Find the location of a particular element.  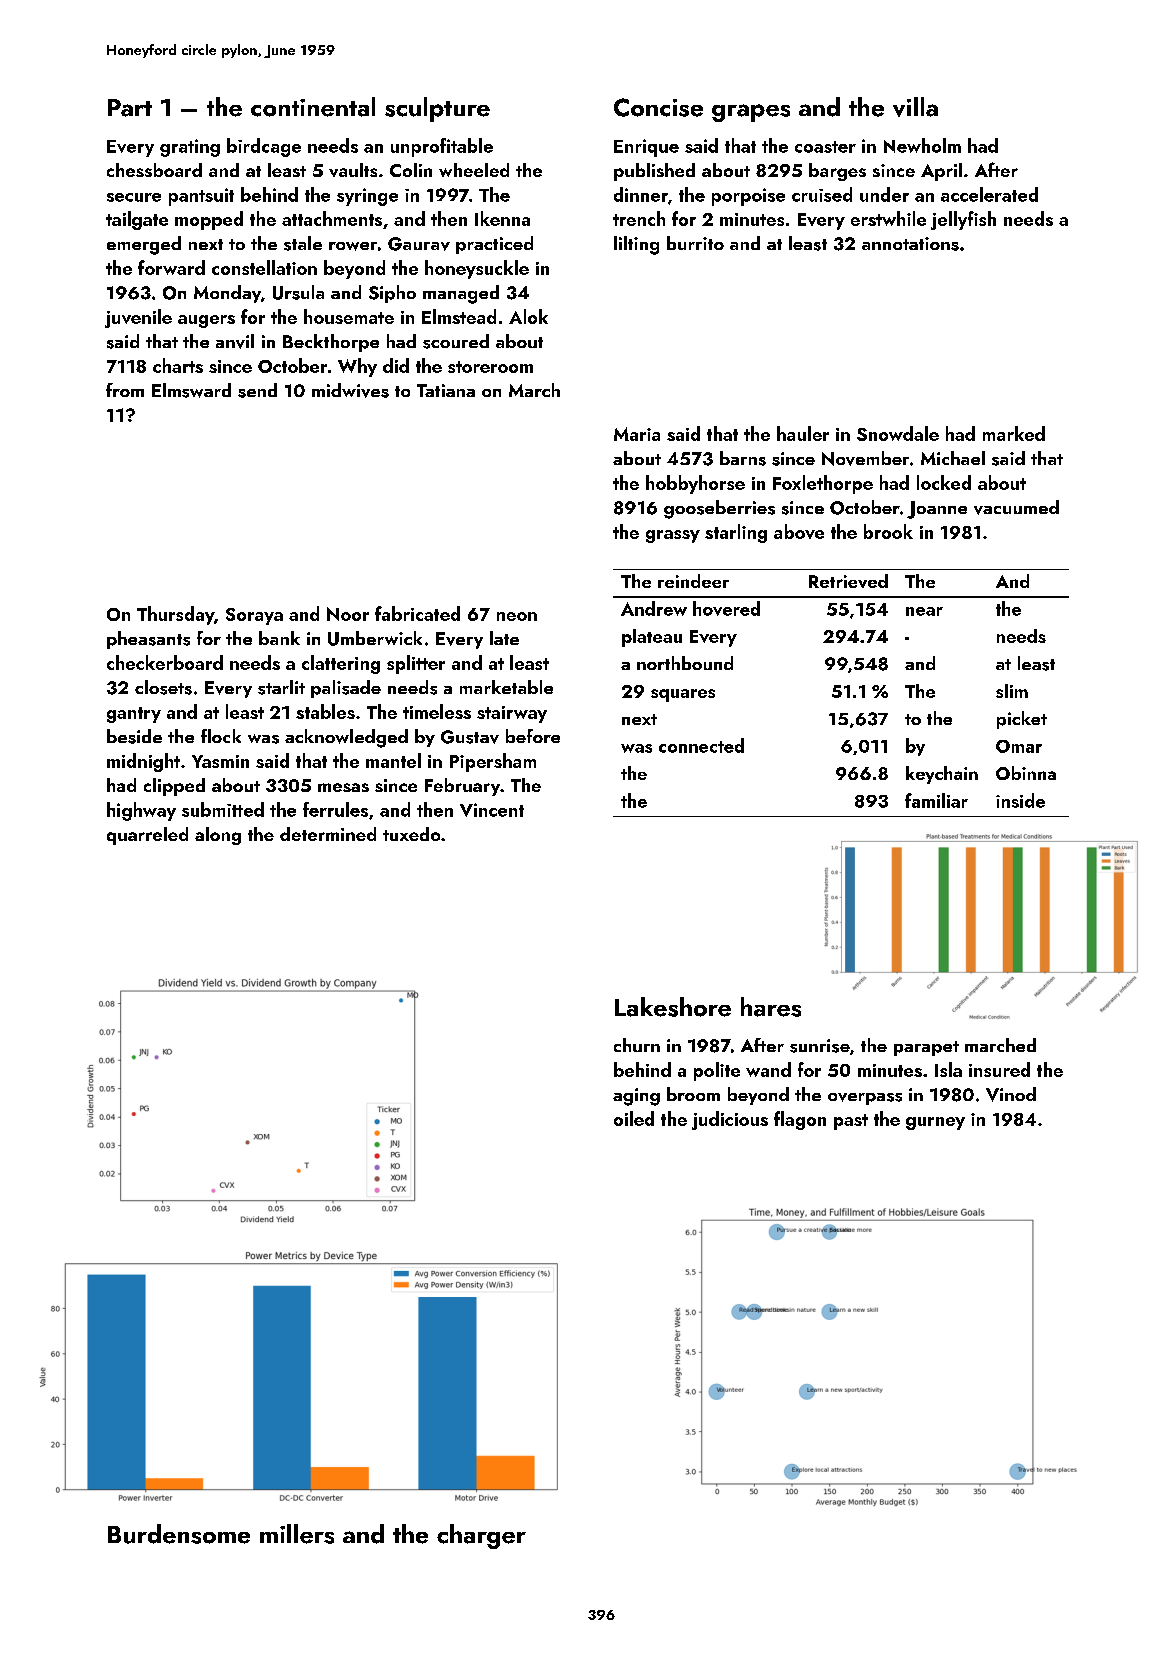

practiced is located at coordinates (494, 245).
